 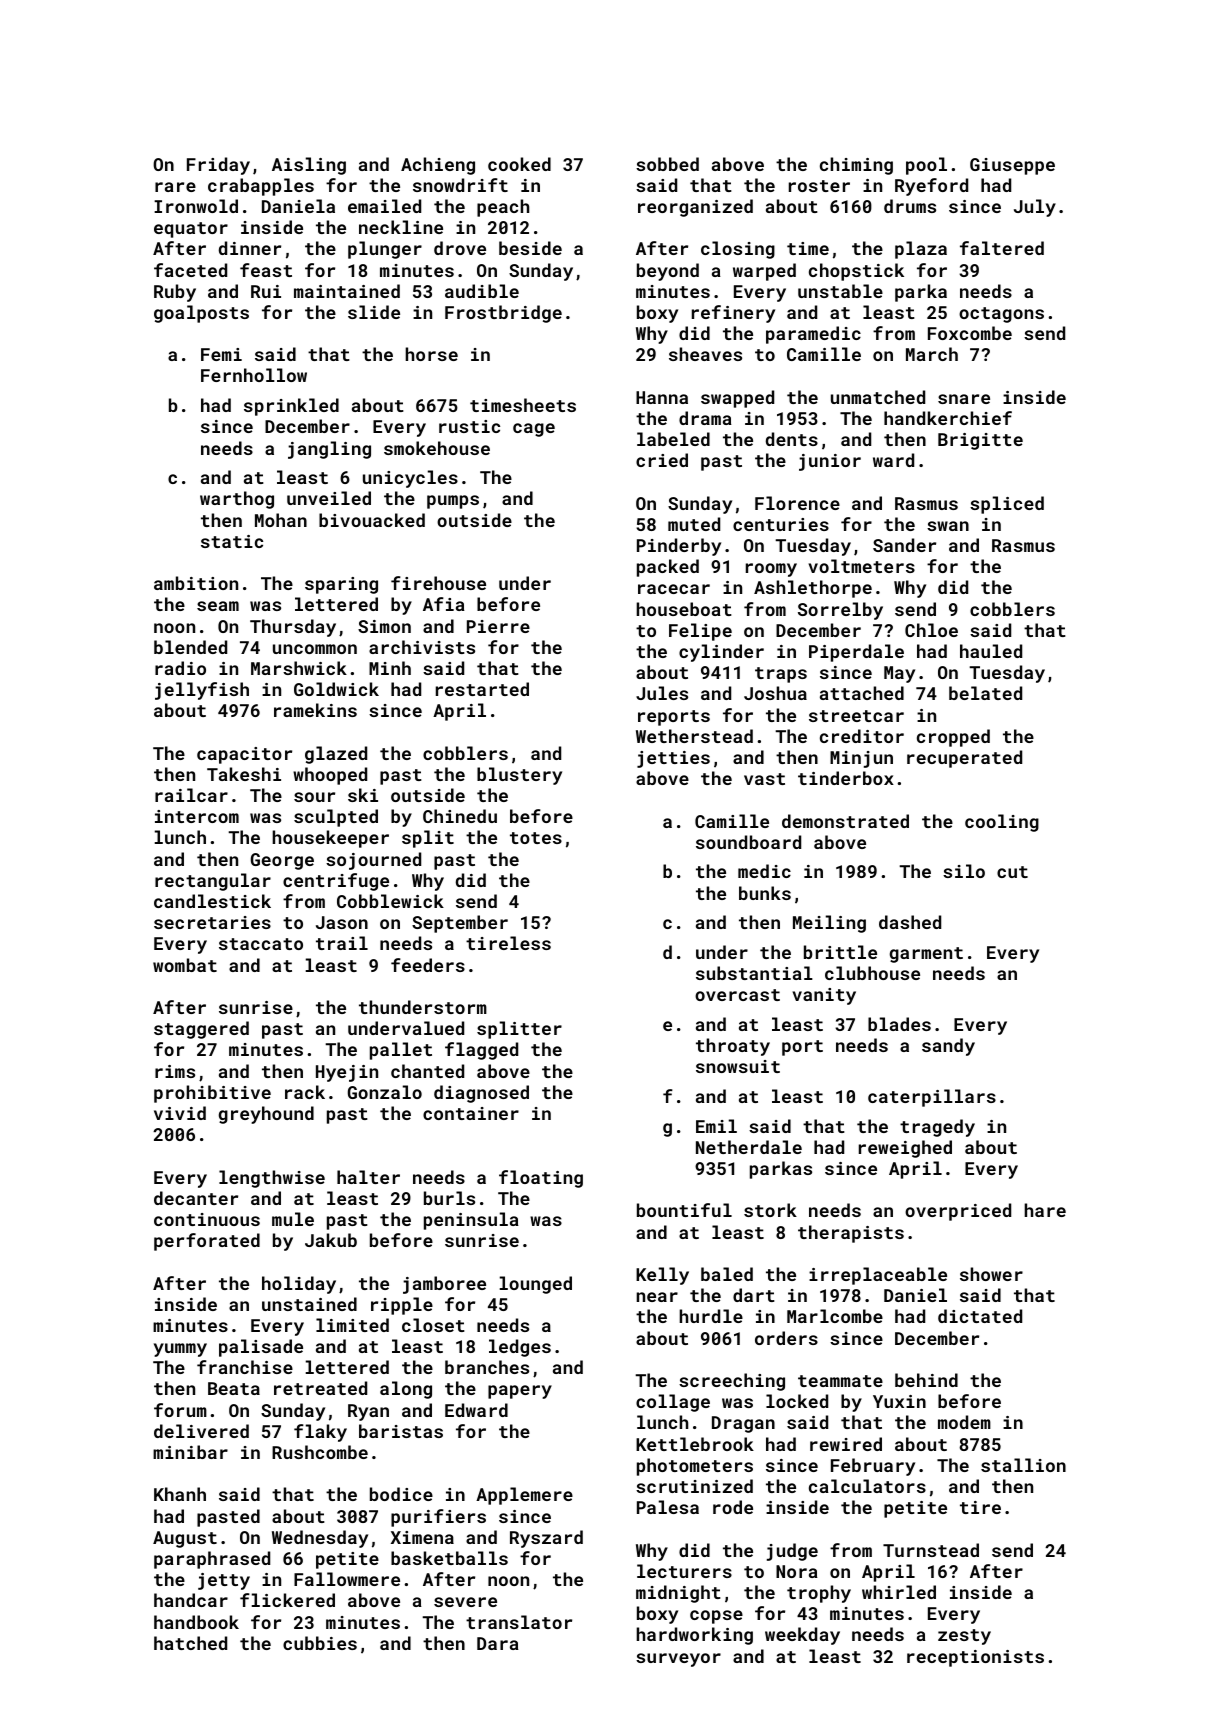 What do you see at coordinates (244, 755) in the document?
I see `capacitor` at bounding box center [244, 755].
